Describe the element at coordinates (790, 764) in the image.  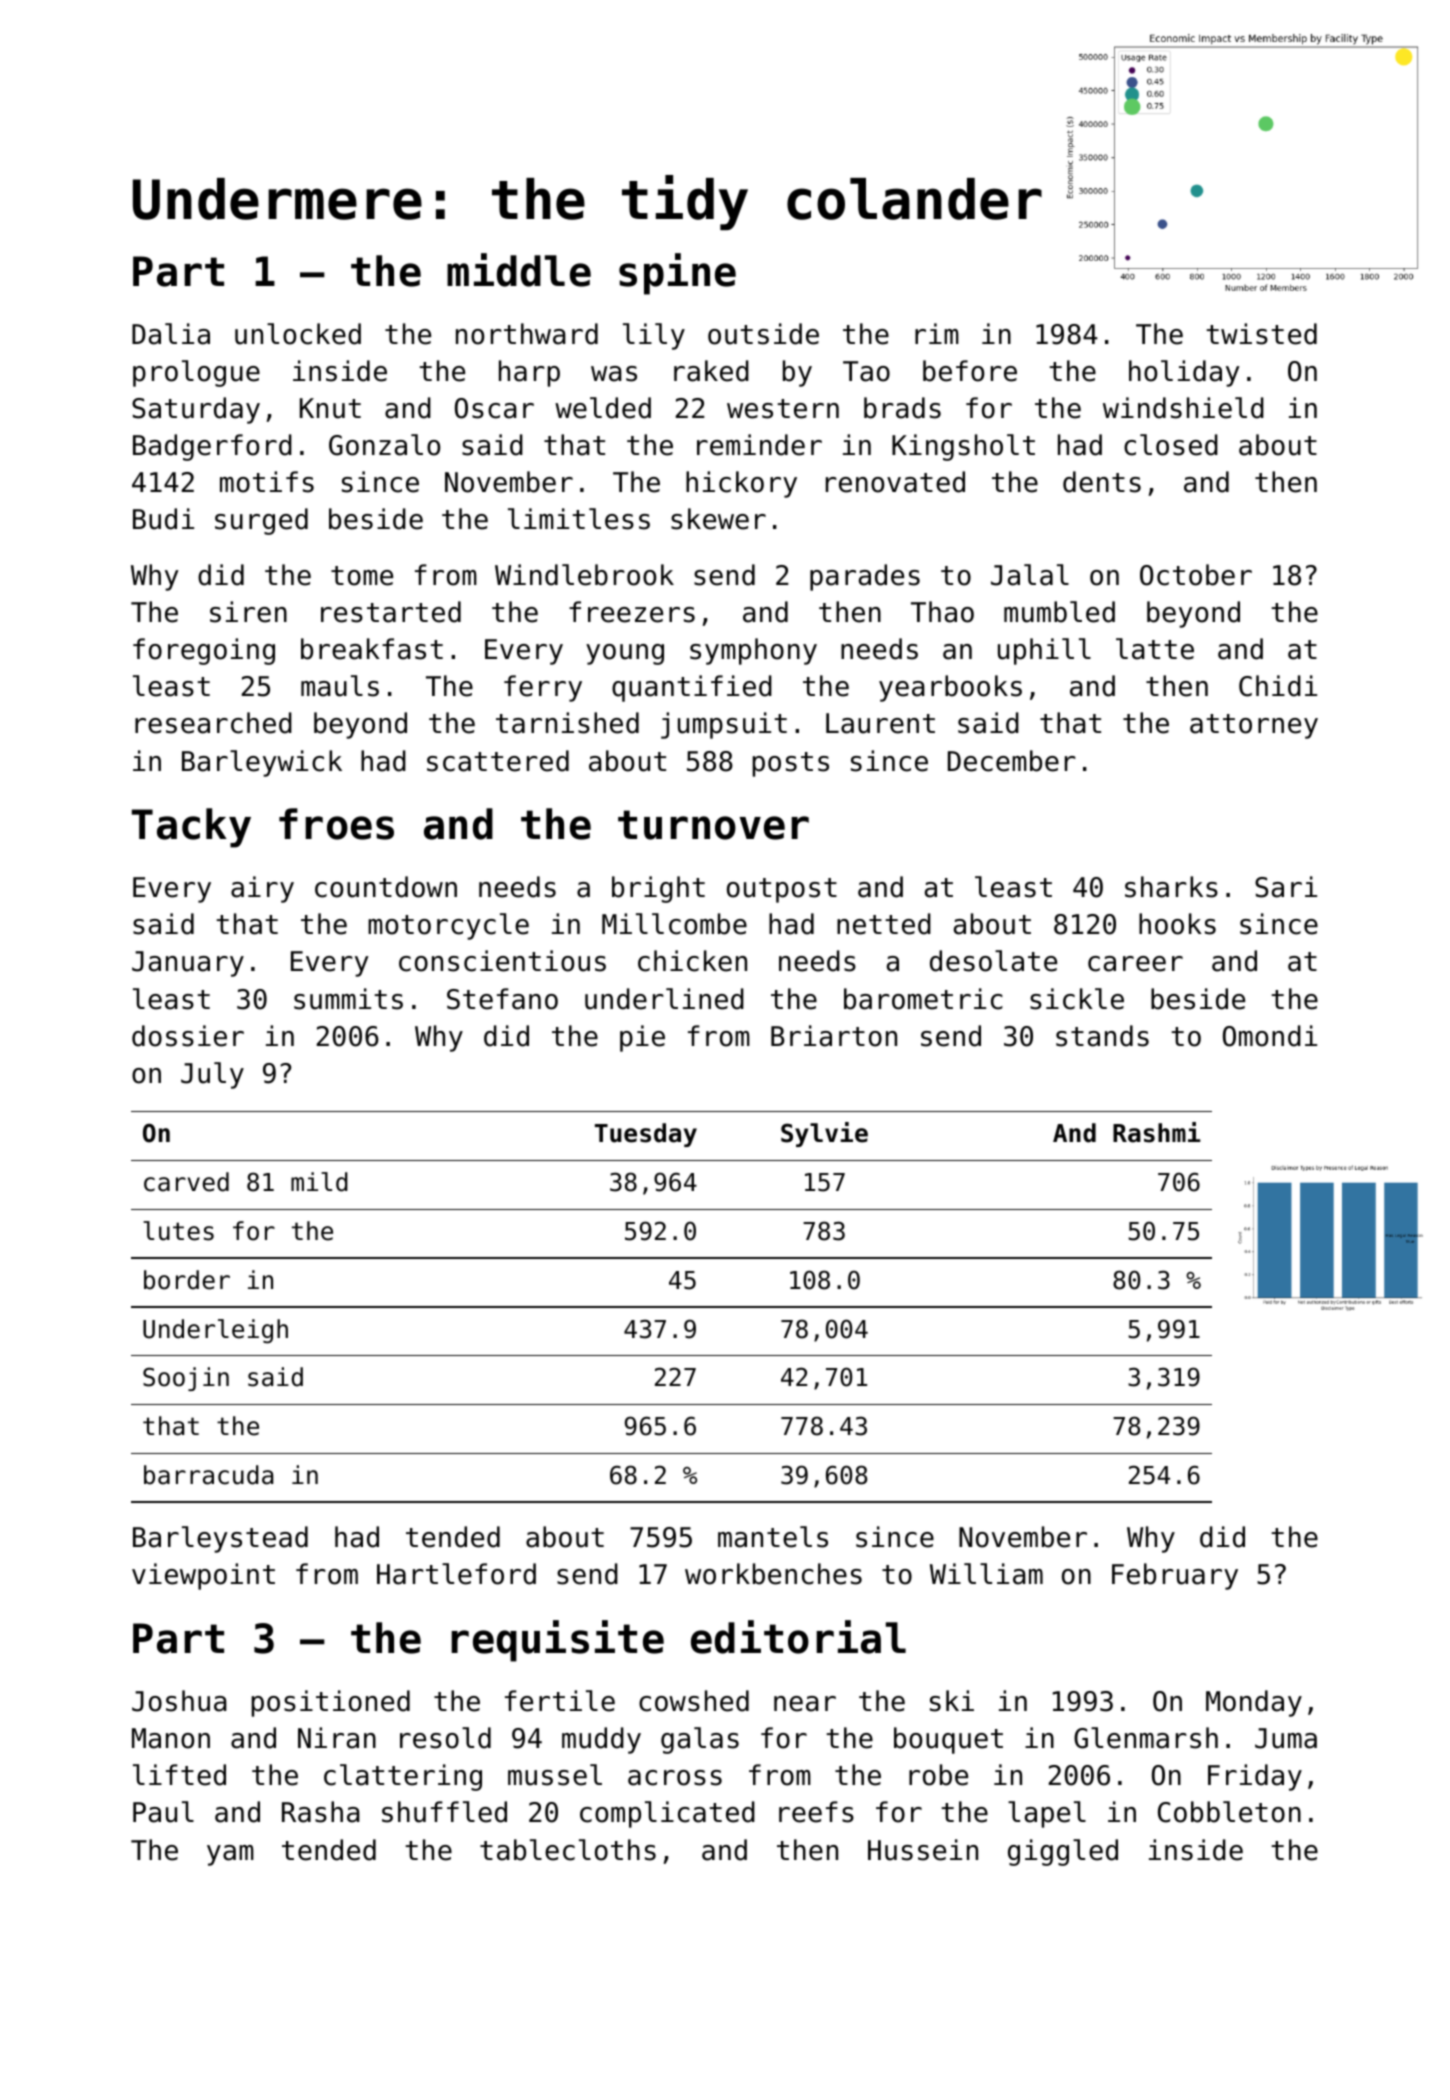
I see `posts` at that location.
